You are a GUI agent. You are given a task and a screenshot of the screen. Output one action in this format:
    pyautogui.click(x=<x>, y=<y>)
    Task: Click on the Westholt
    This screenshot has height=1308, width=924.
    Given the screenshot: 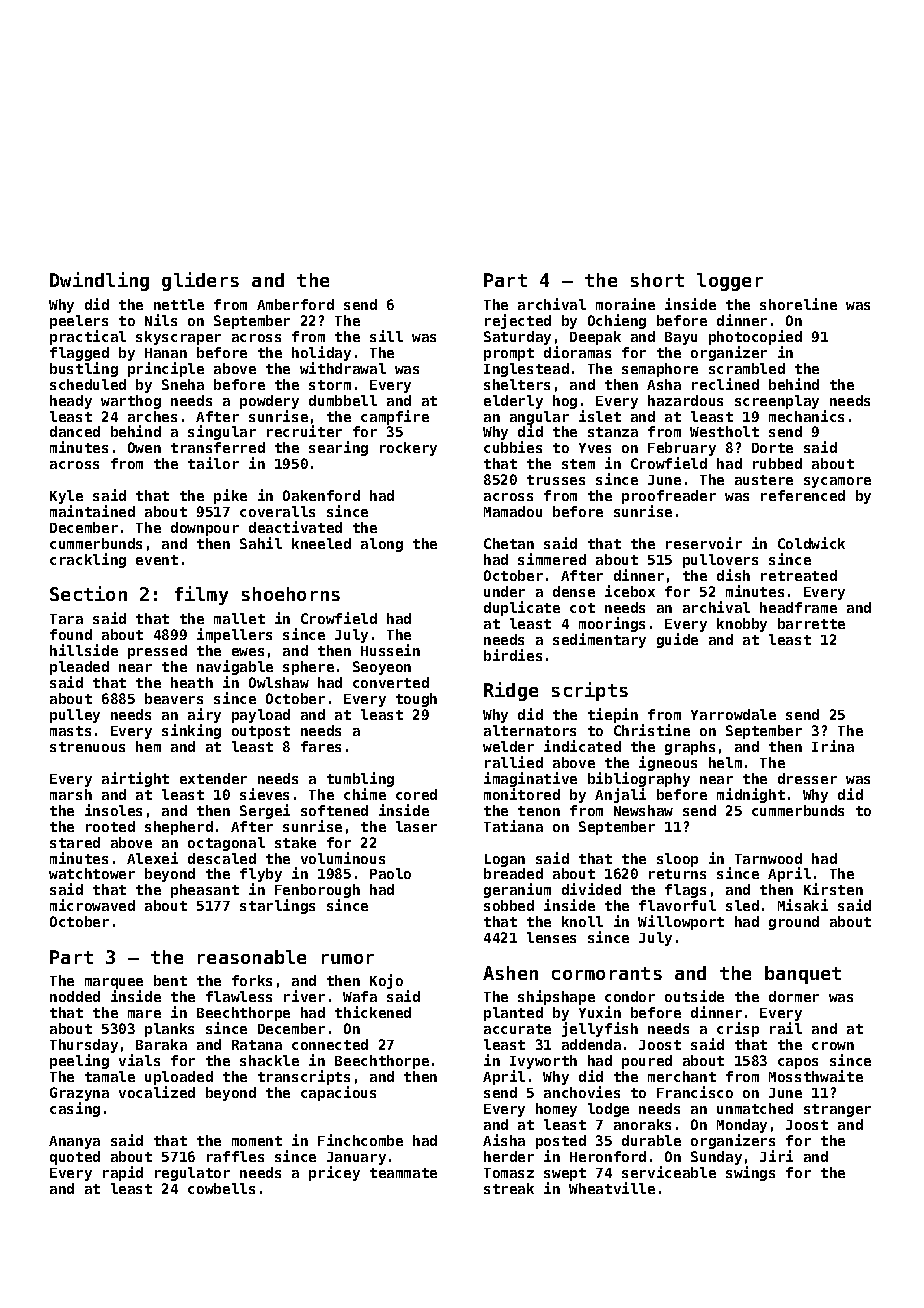 What is the action you would take?
    pyautogui.click(x=724, y=431)
